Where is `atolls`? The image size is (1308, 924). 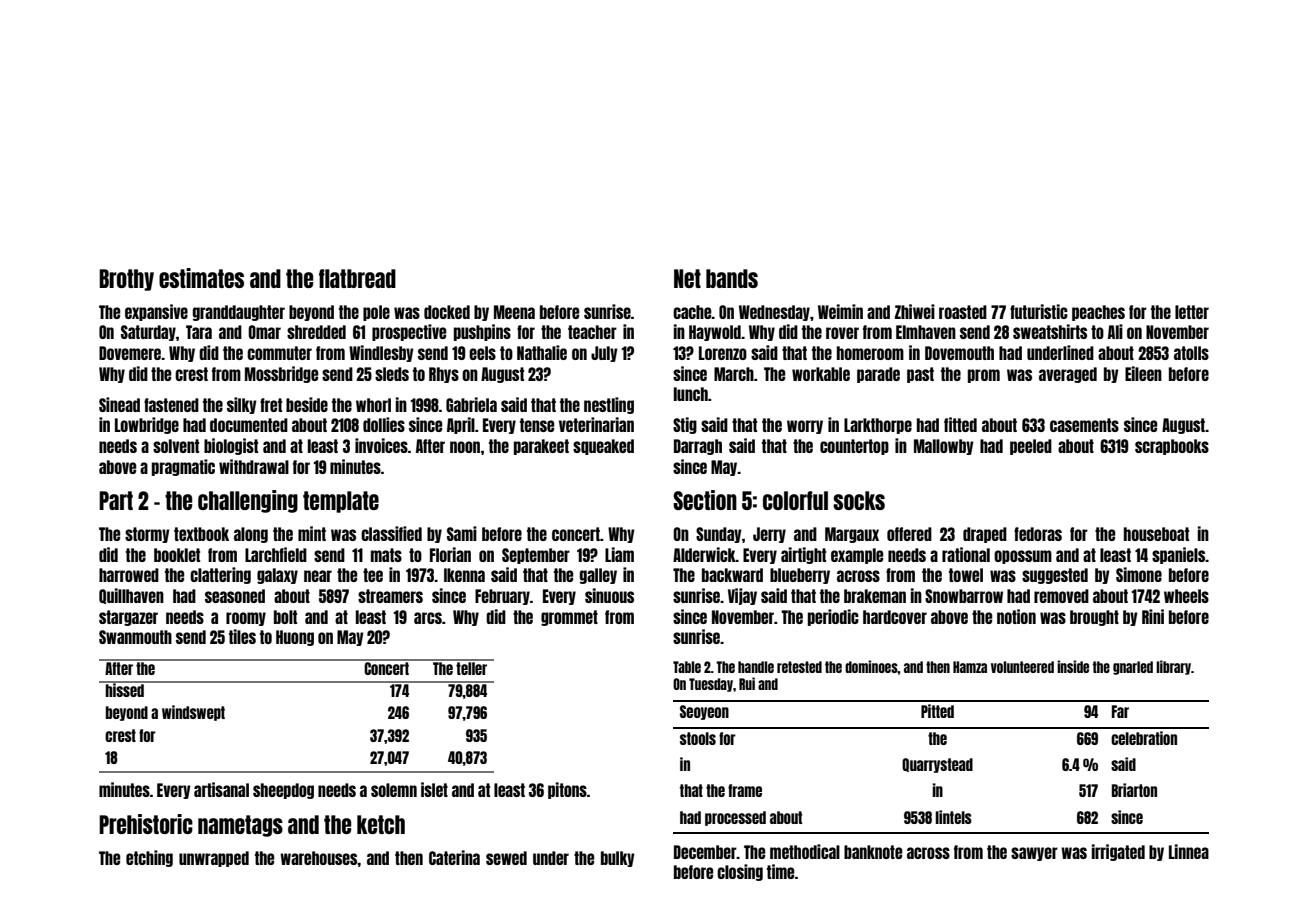 atolls is located at coordinates (1191, 353).
